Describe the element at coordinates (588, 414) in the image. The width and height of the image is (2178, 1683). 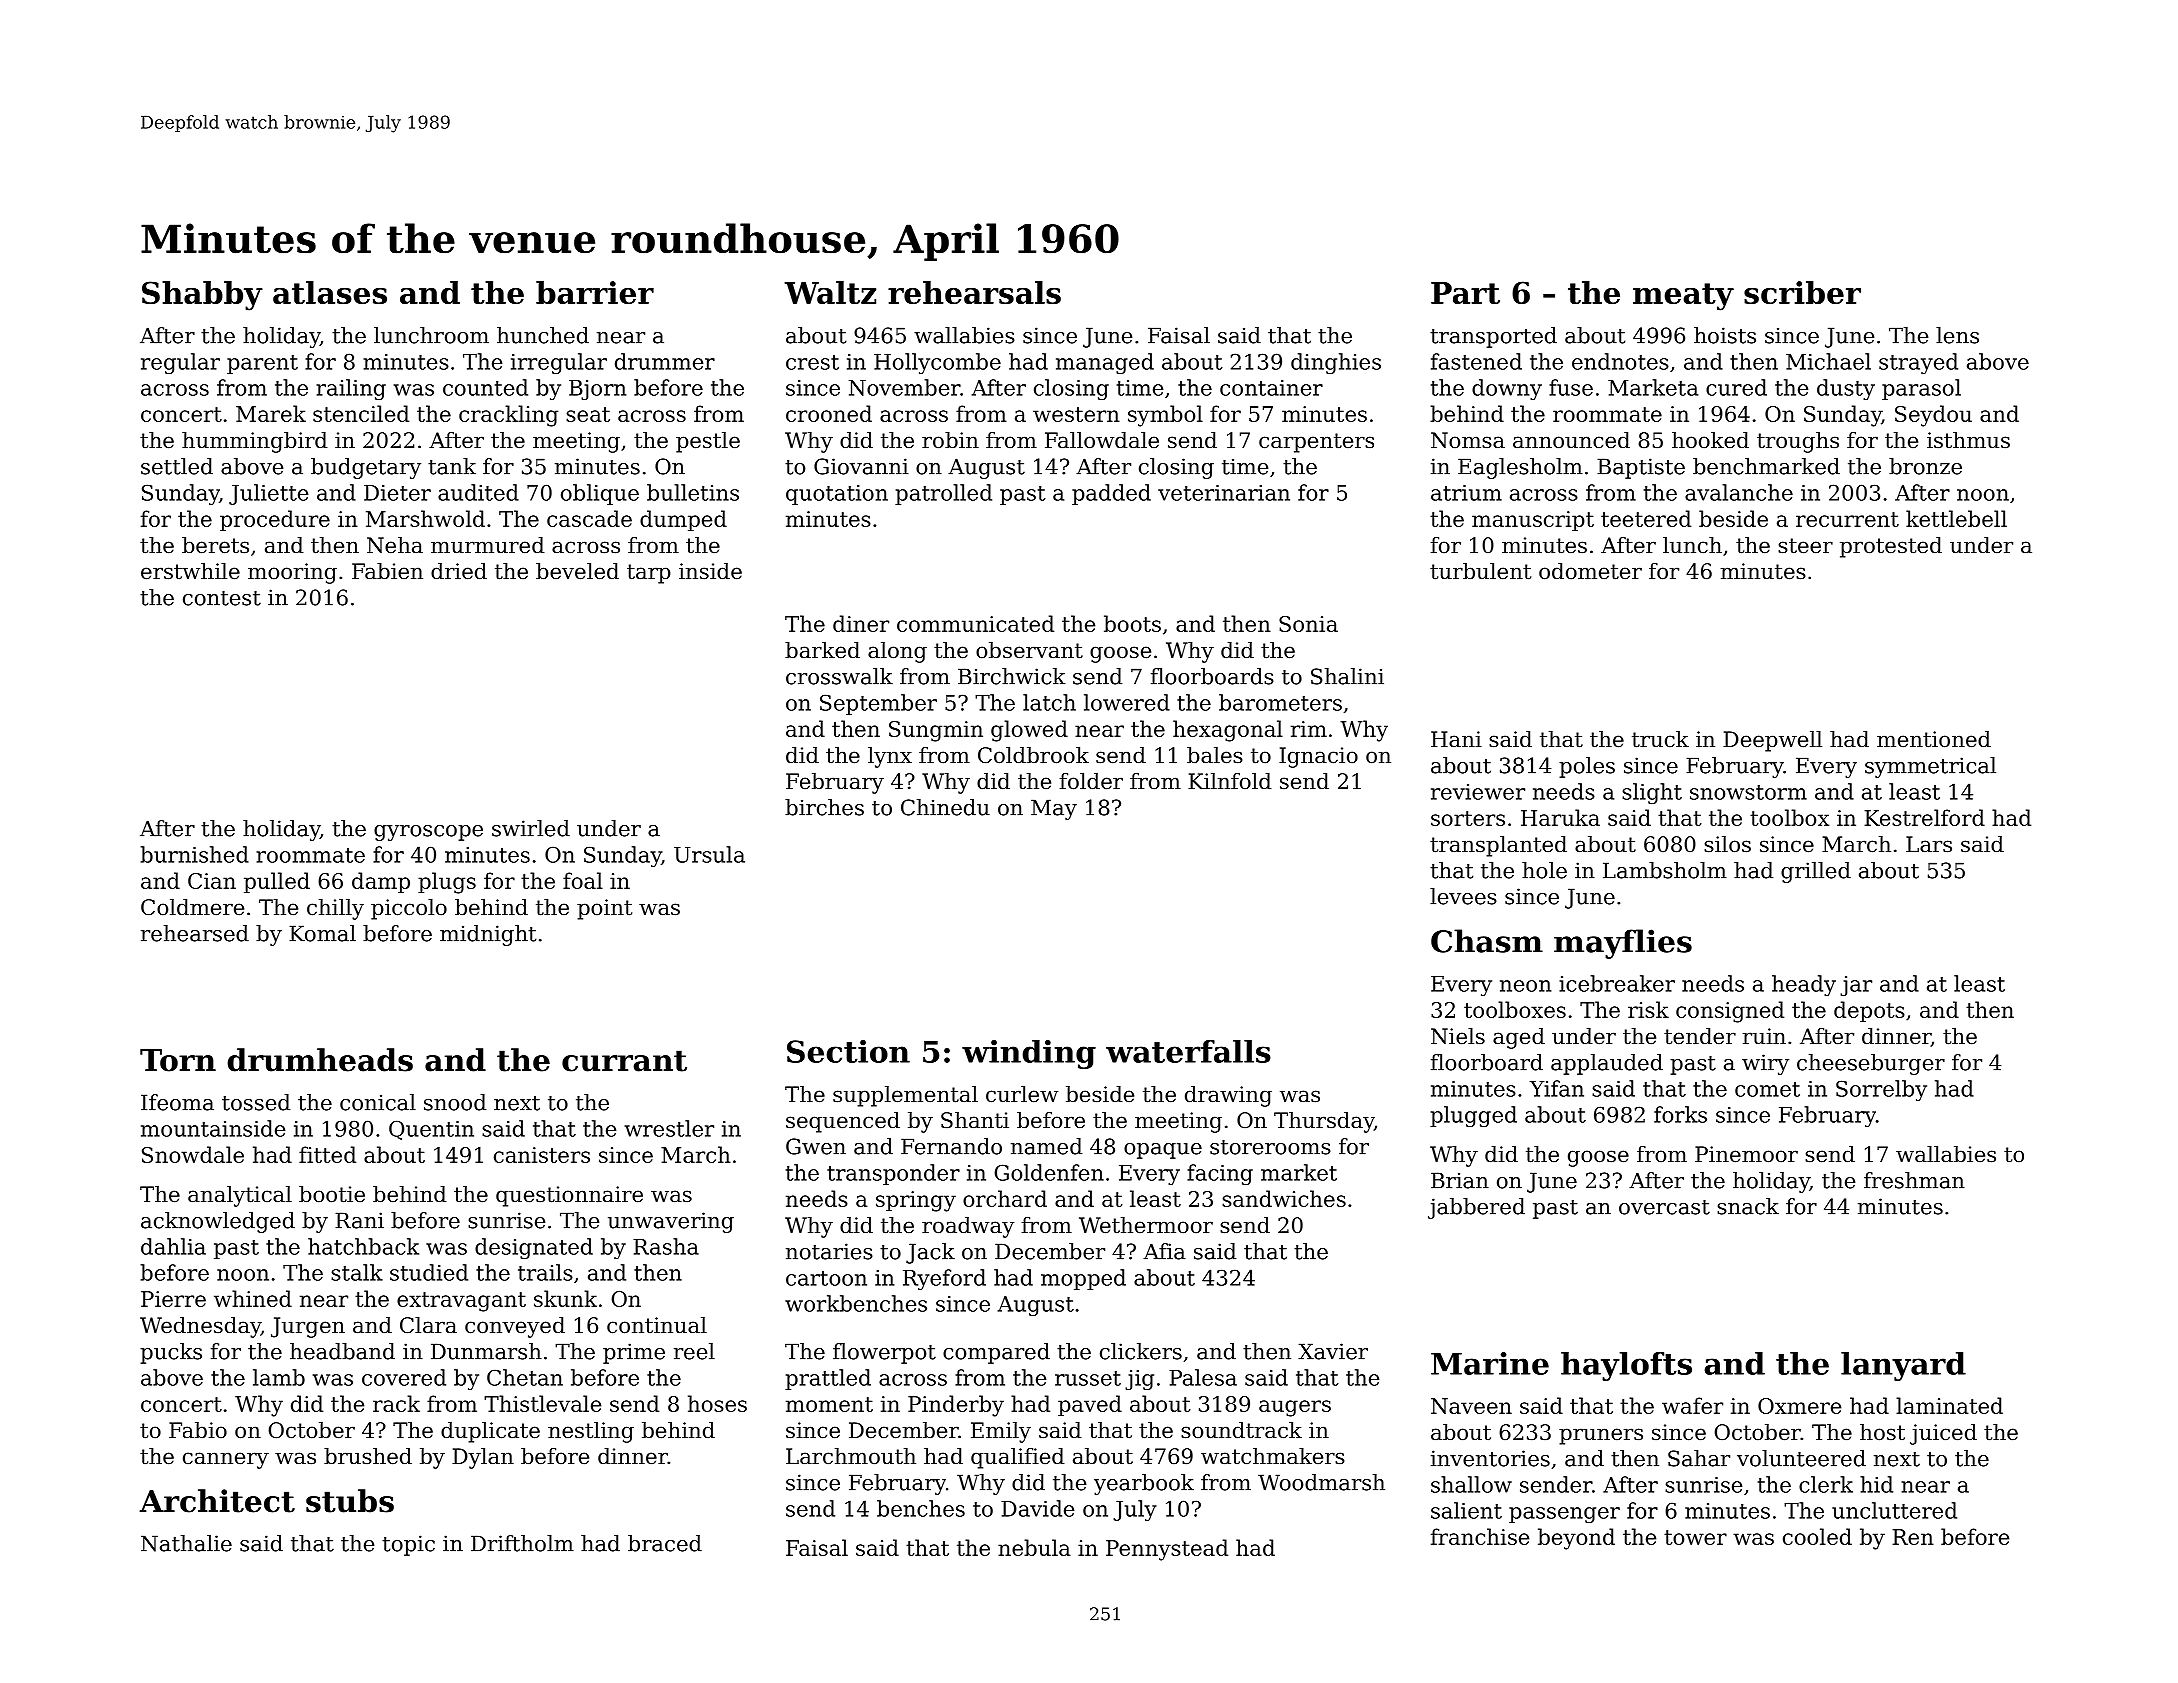
I see `seat` at that location.
